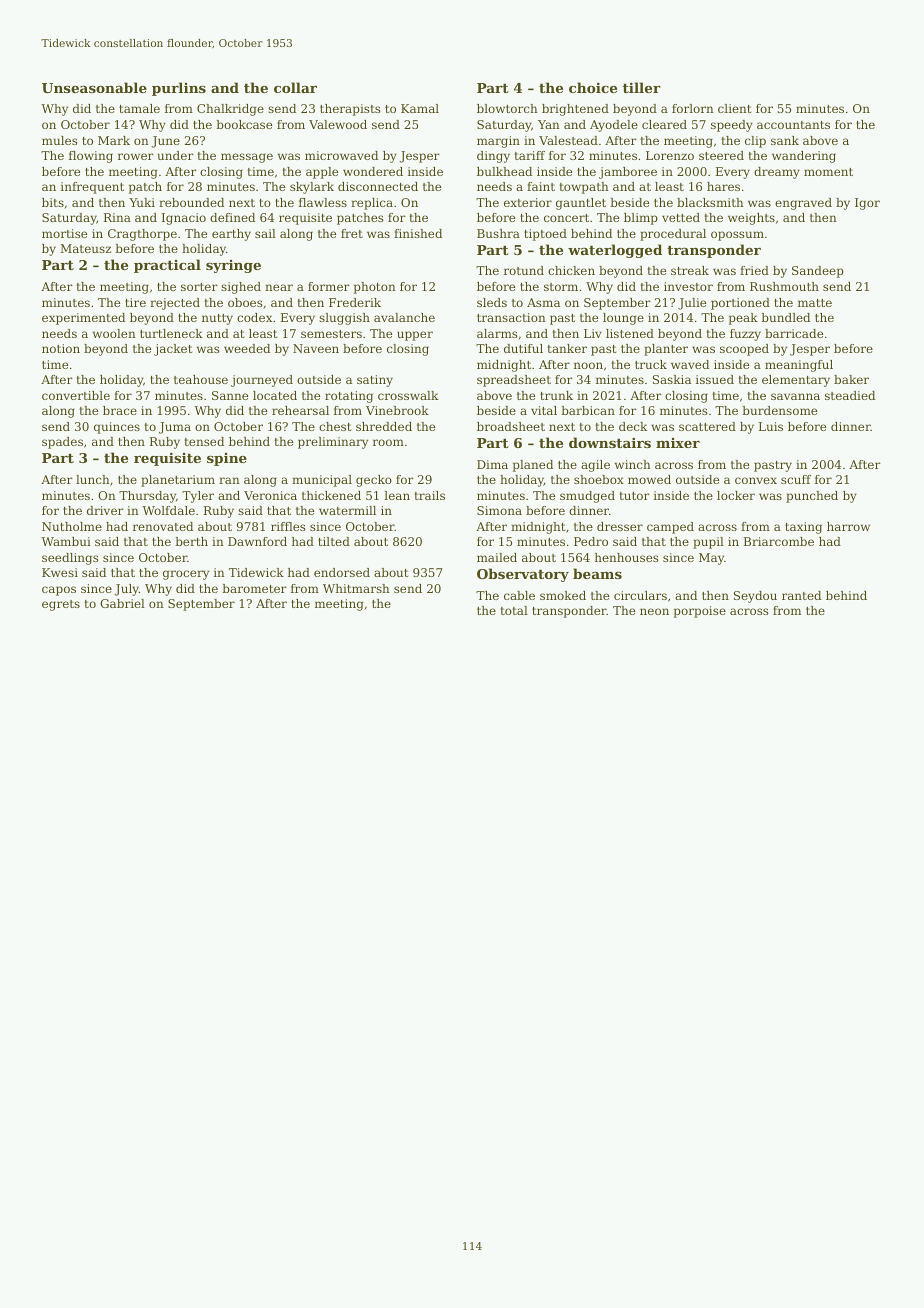 Image resolution: width=924 pixels, height=1308 pixels. Describe the element at coordinates (397, 410) in the screenshot. I see `Vinebrook` at that location.
